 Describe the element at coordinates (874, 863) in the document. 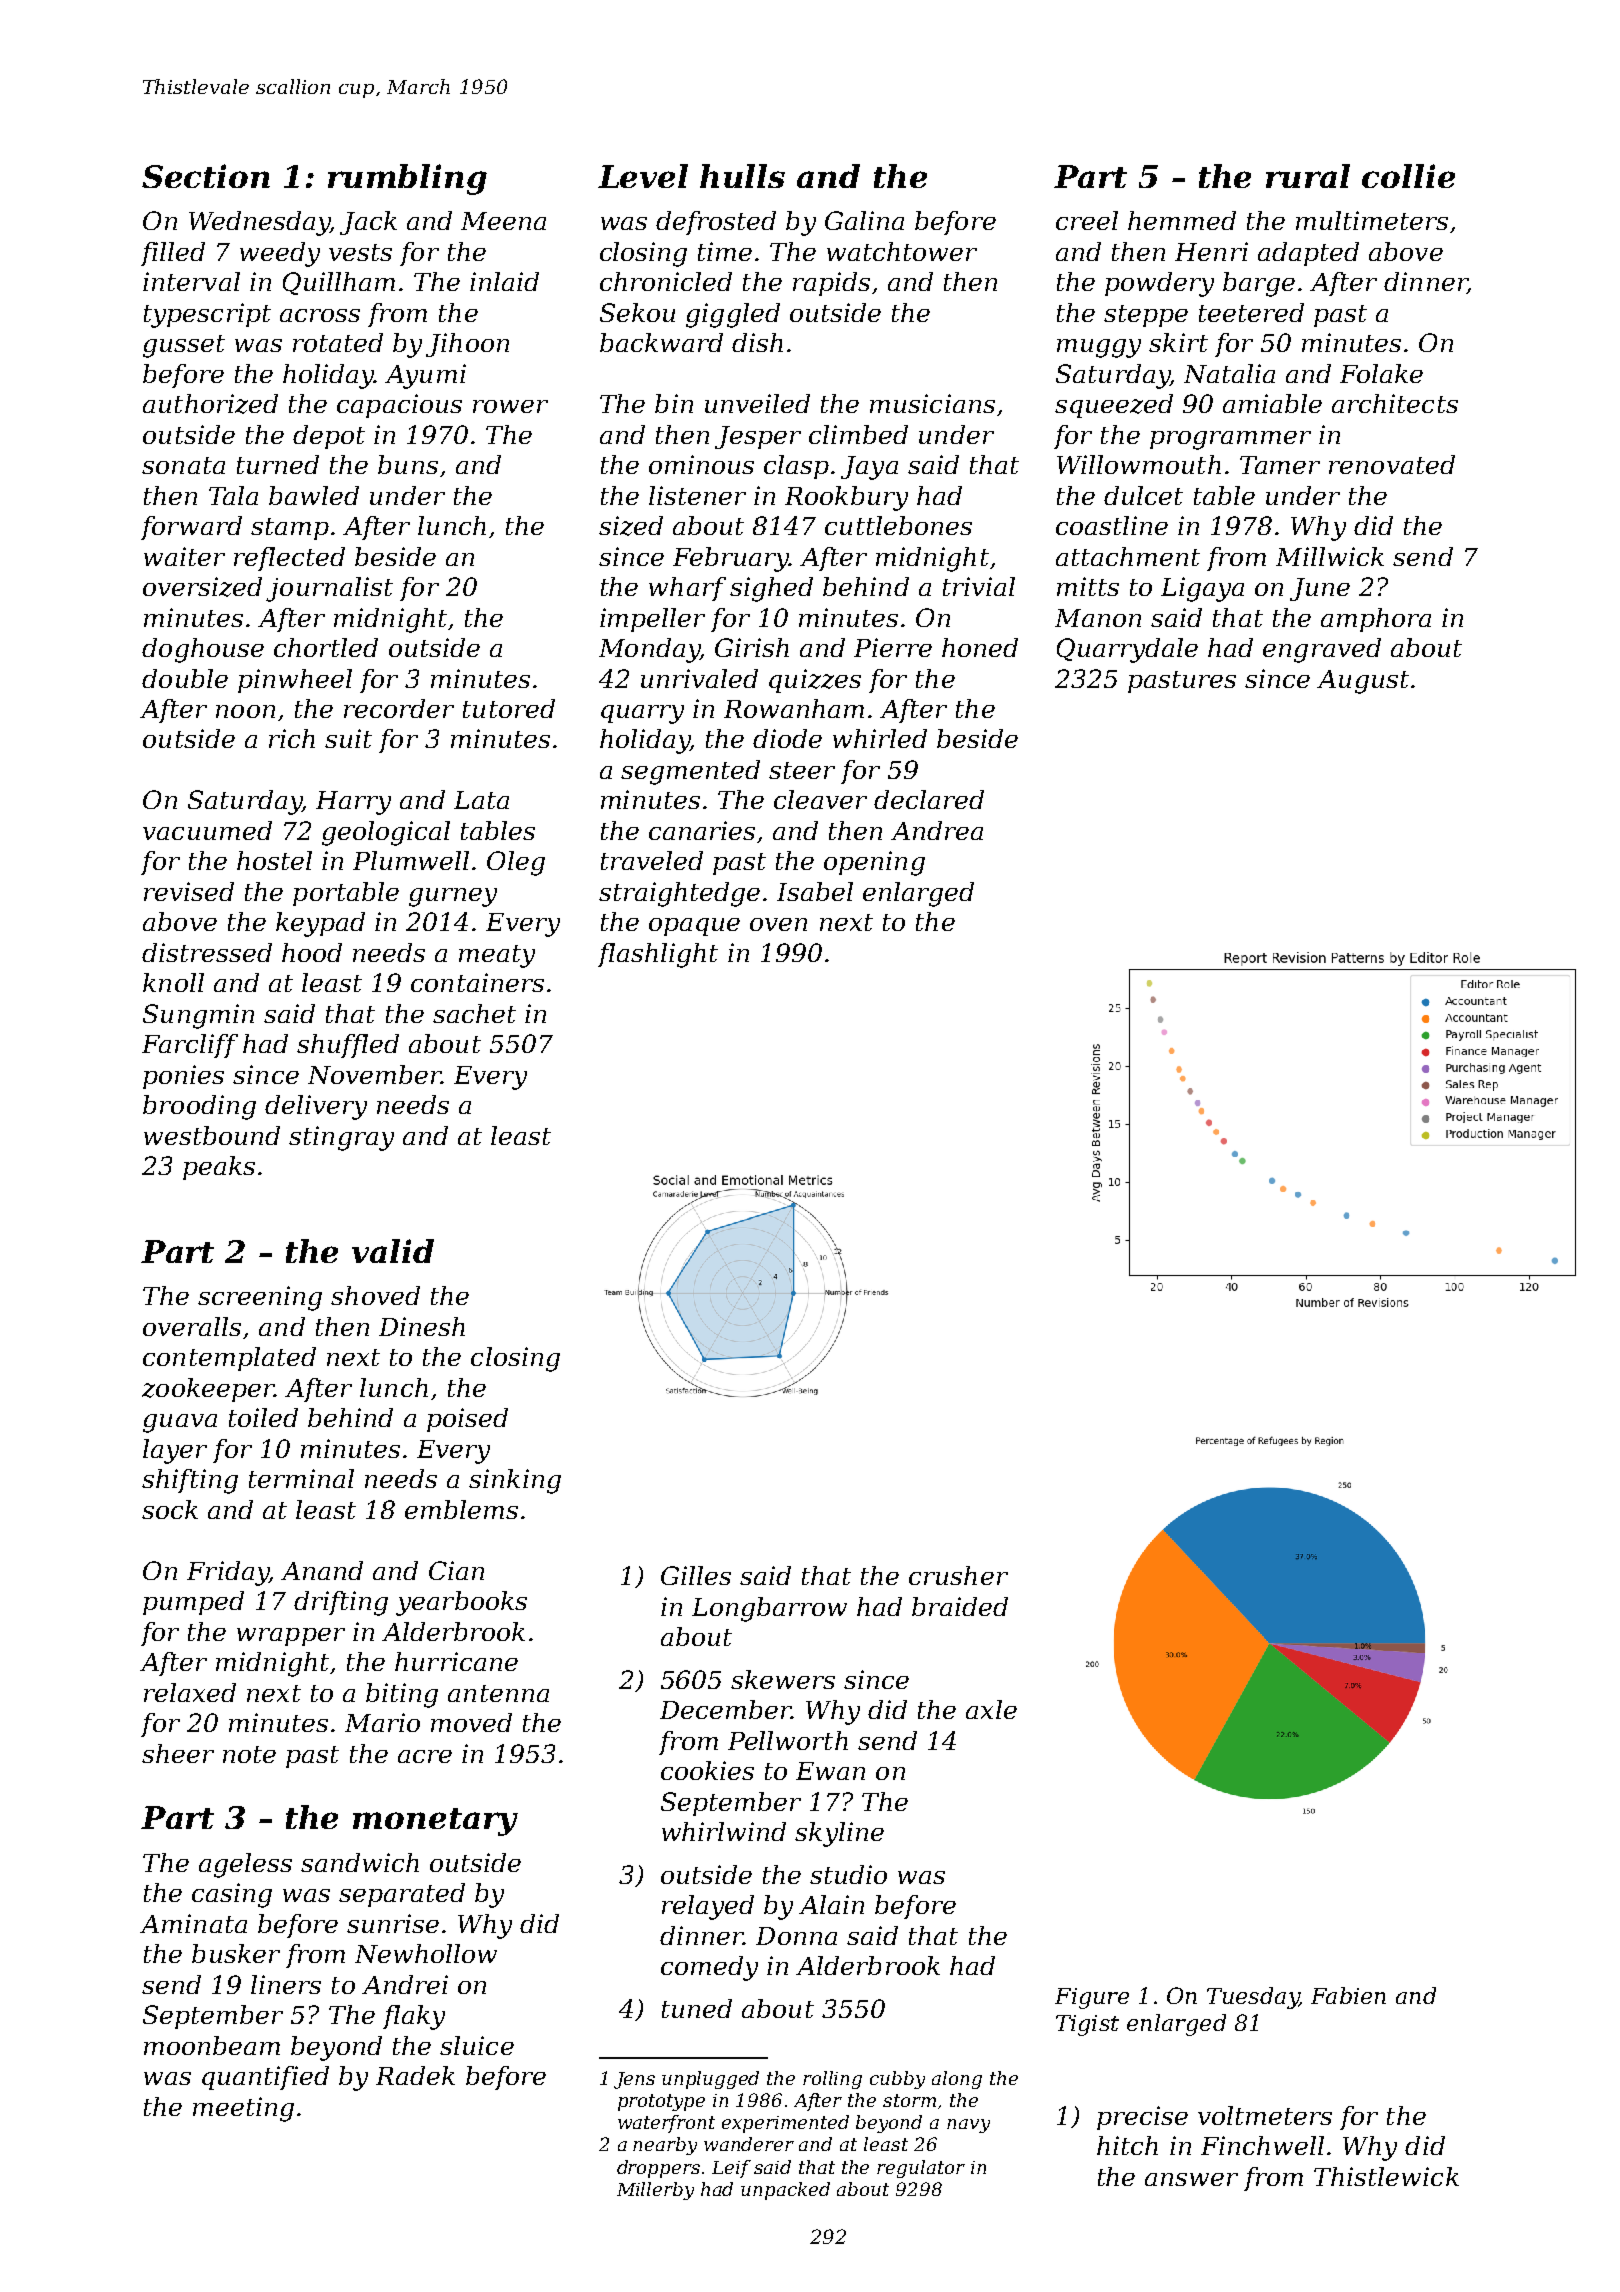

I see `opening` at that location.
